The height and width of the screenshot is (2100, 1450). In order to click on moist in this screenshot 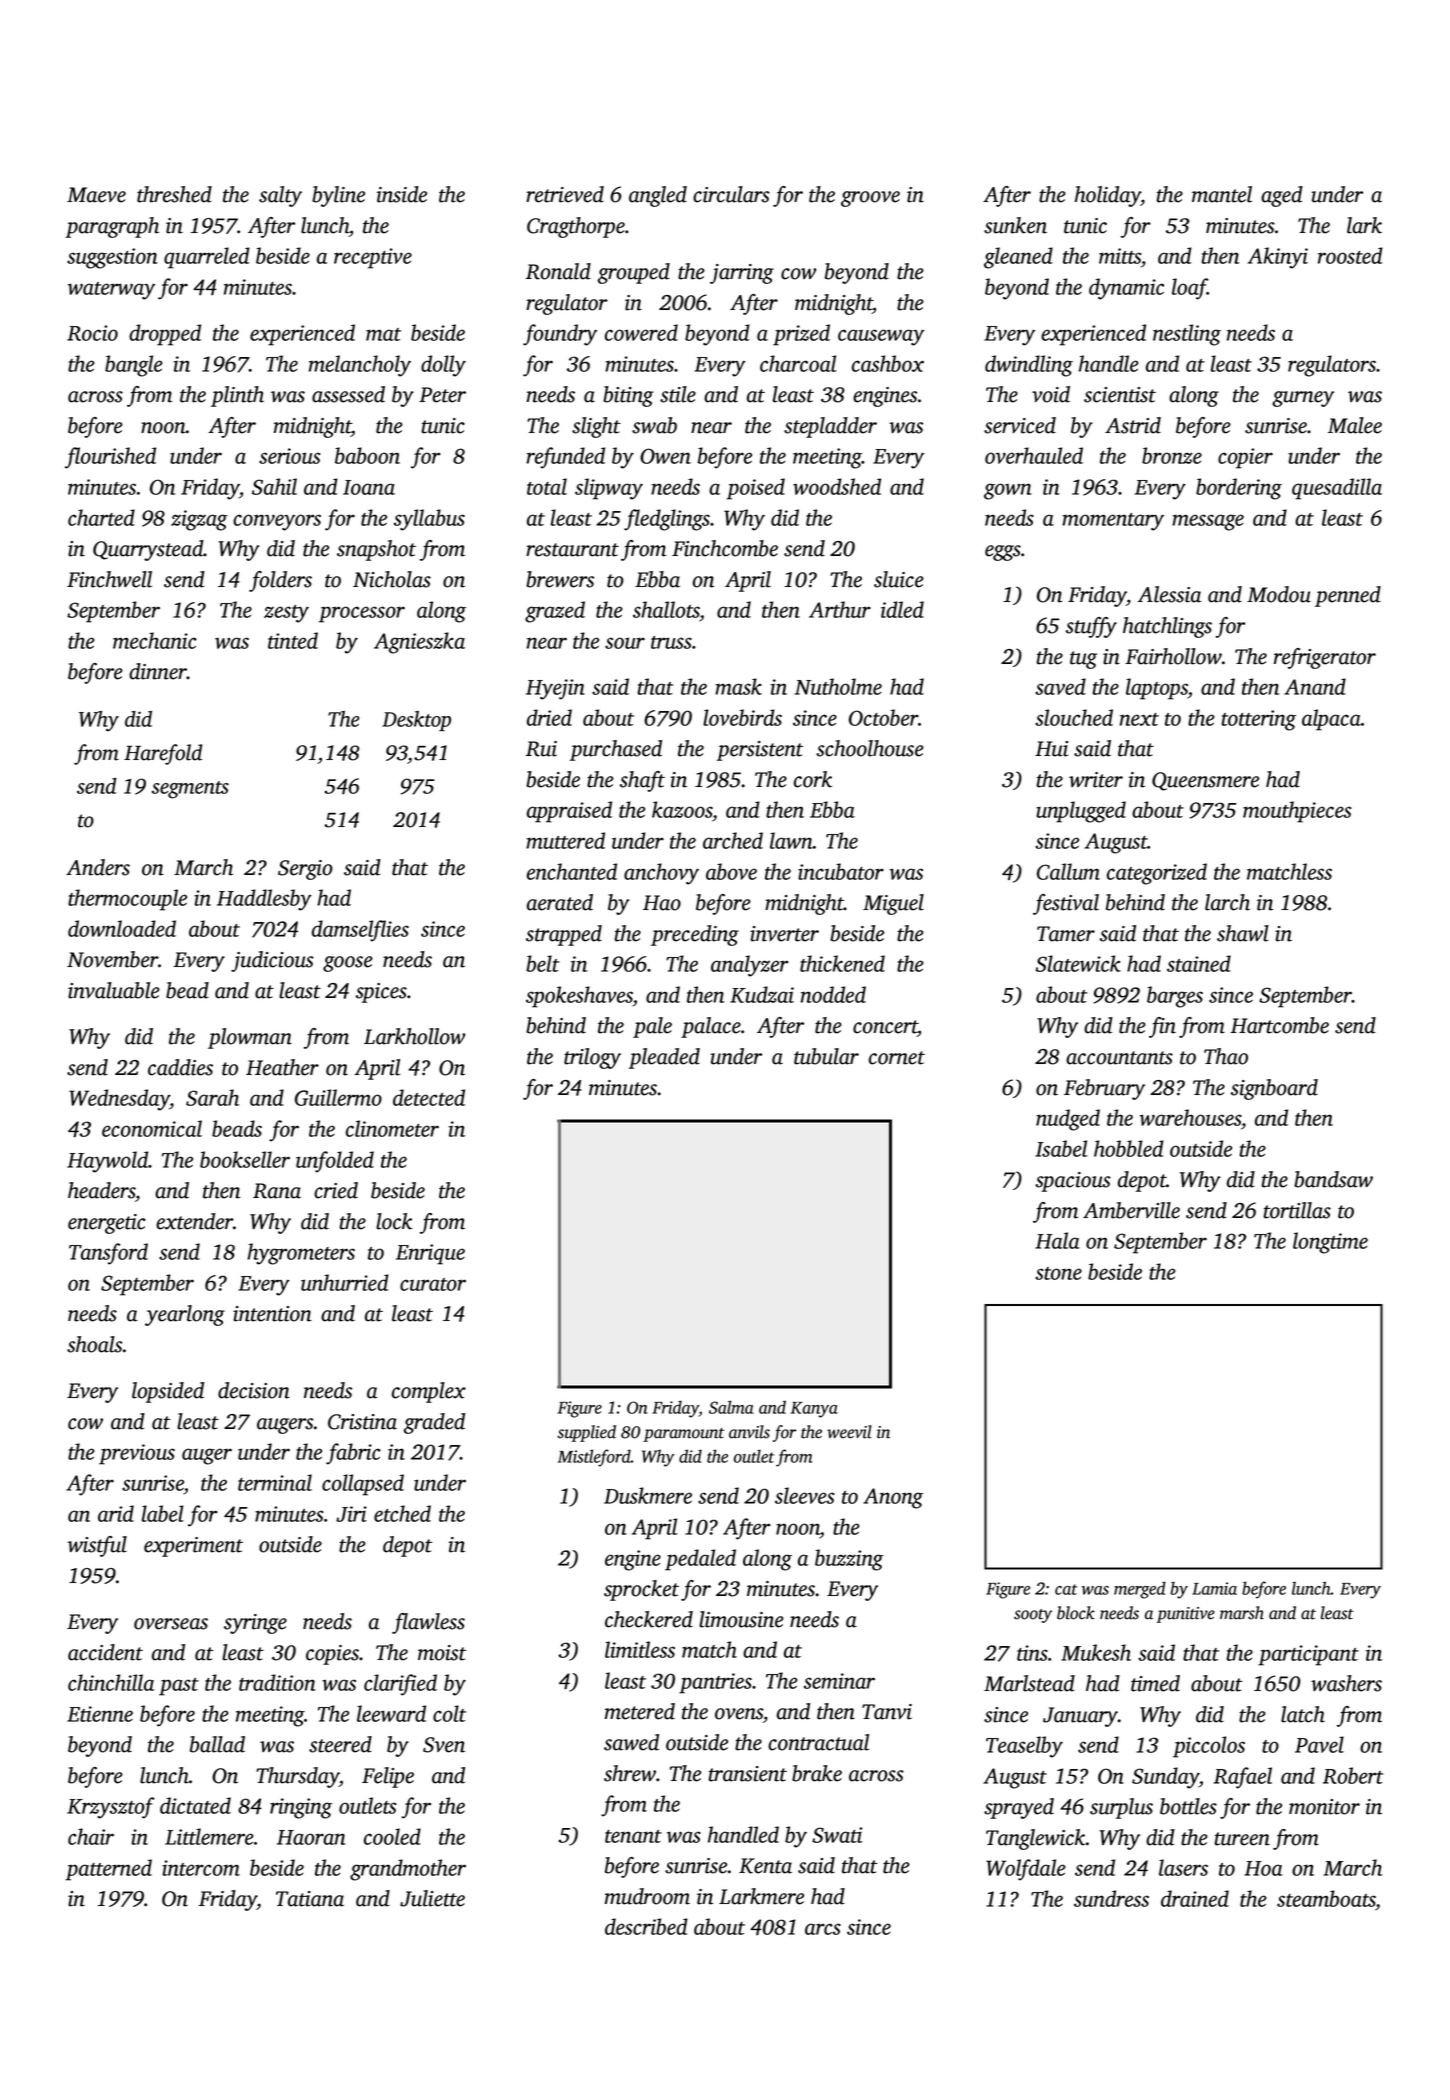, I will do `click(442, 1653)`.
